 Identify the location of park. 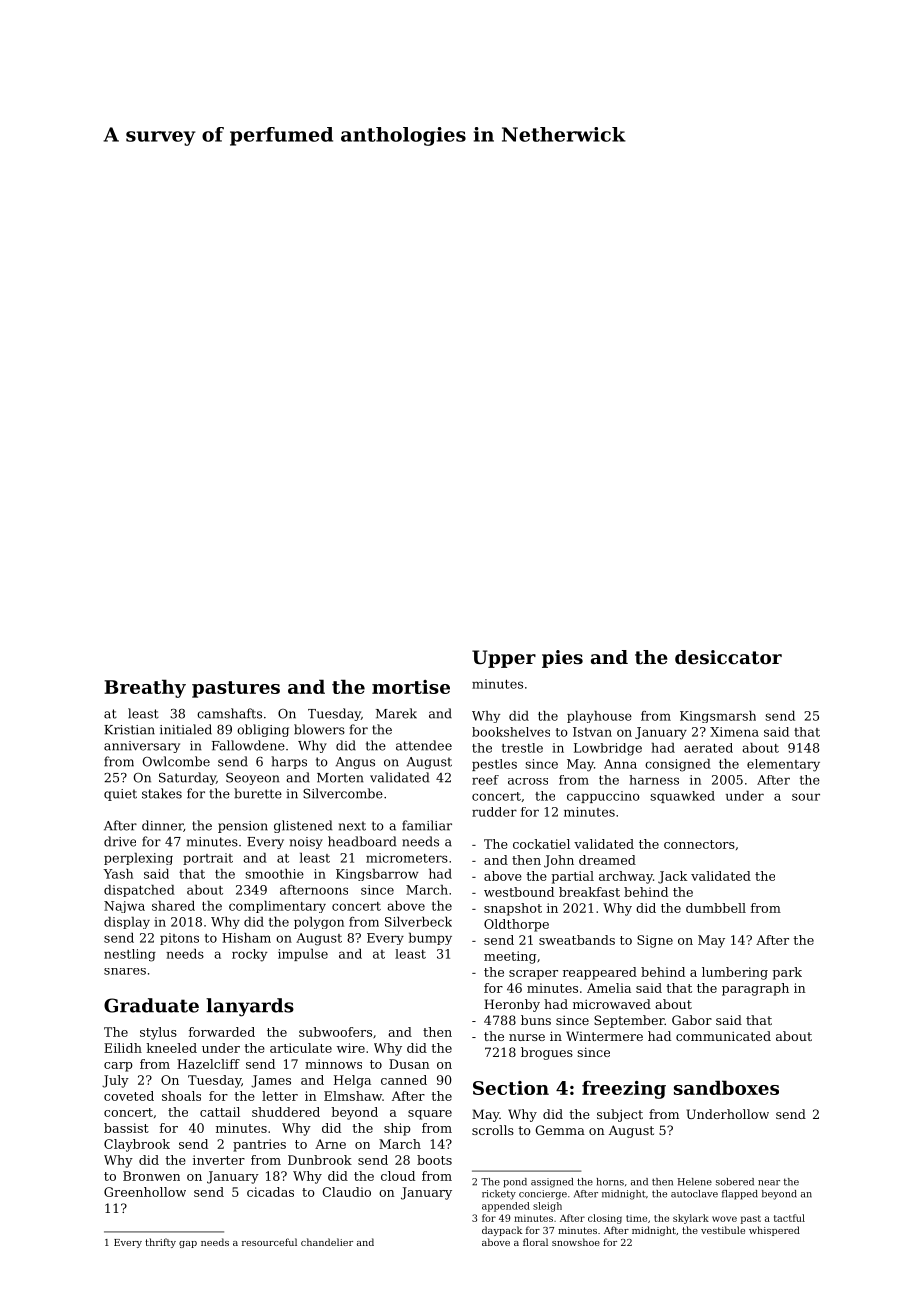
(787, 973).
